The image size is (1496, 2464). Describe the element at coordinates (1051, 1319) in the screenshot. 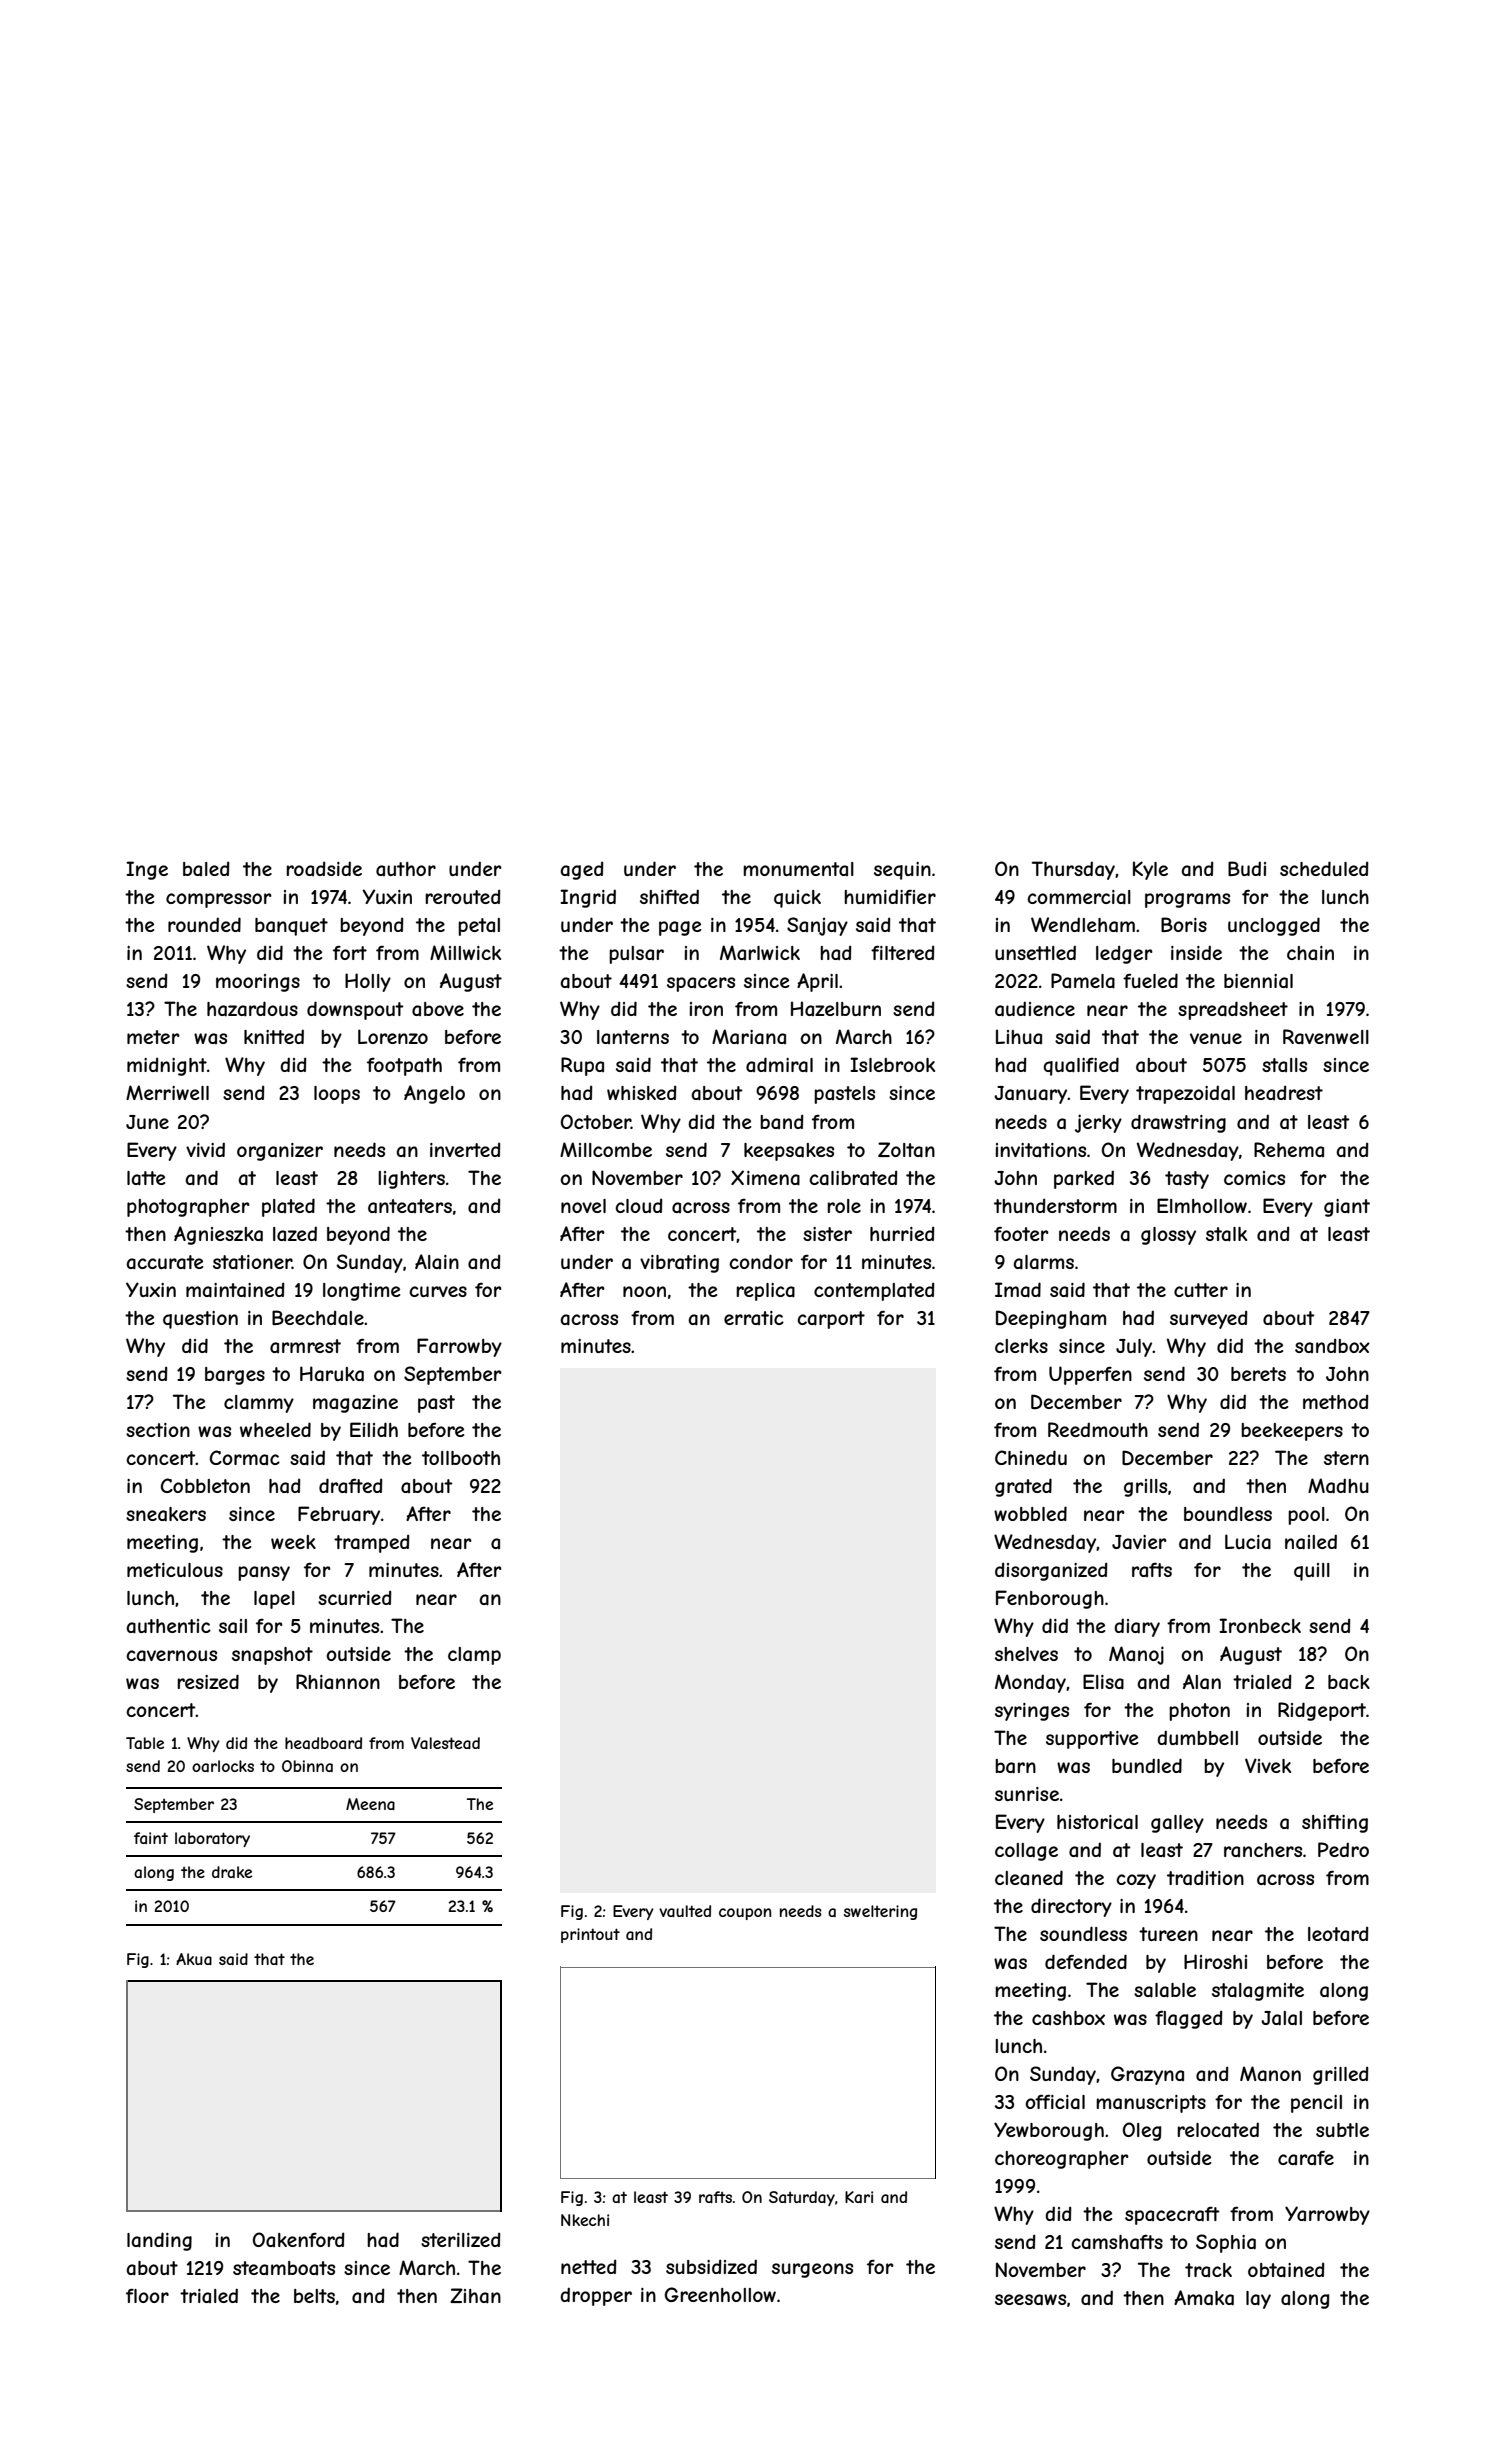

I see `Deepingham` at that location.
